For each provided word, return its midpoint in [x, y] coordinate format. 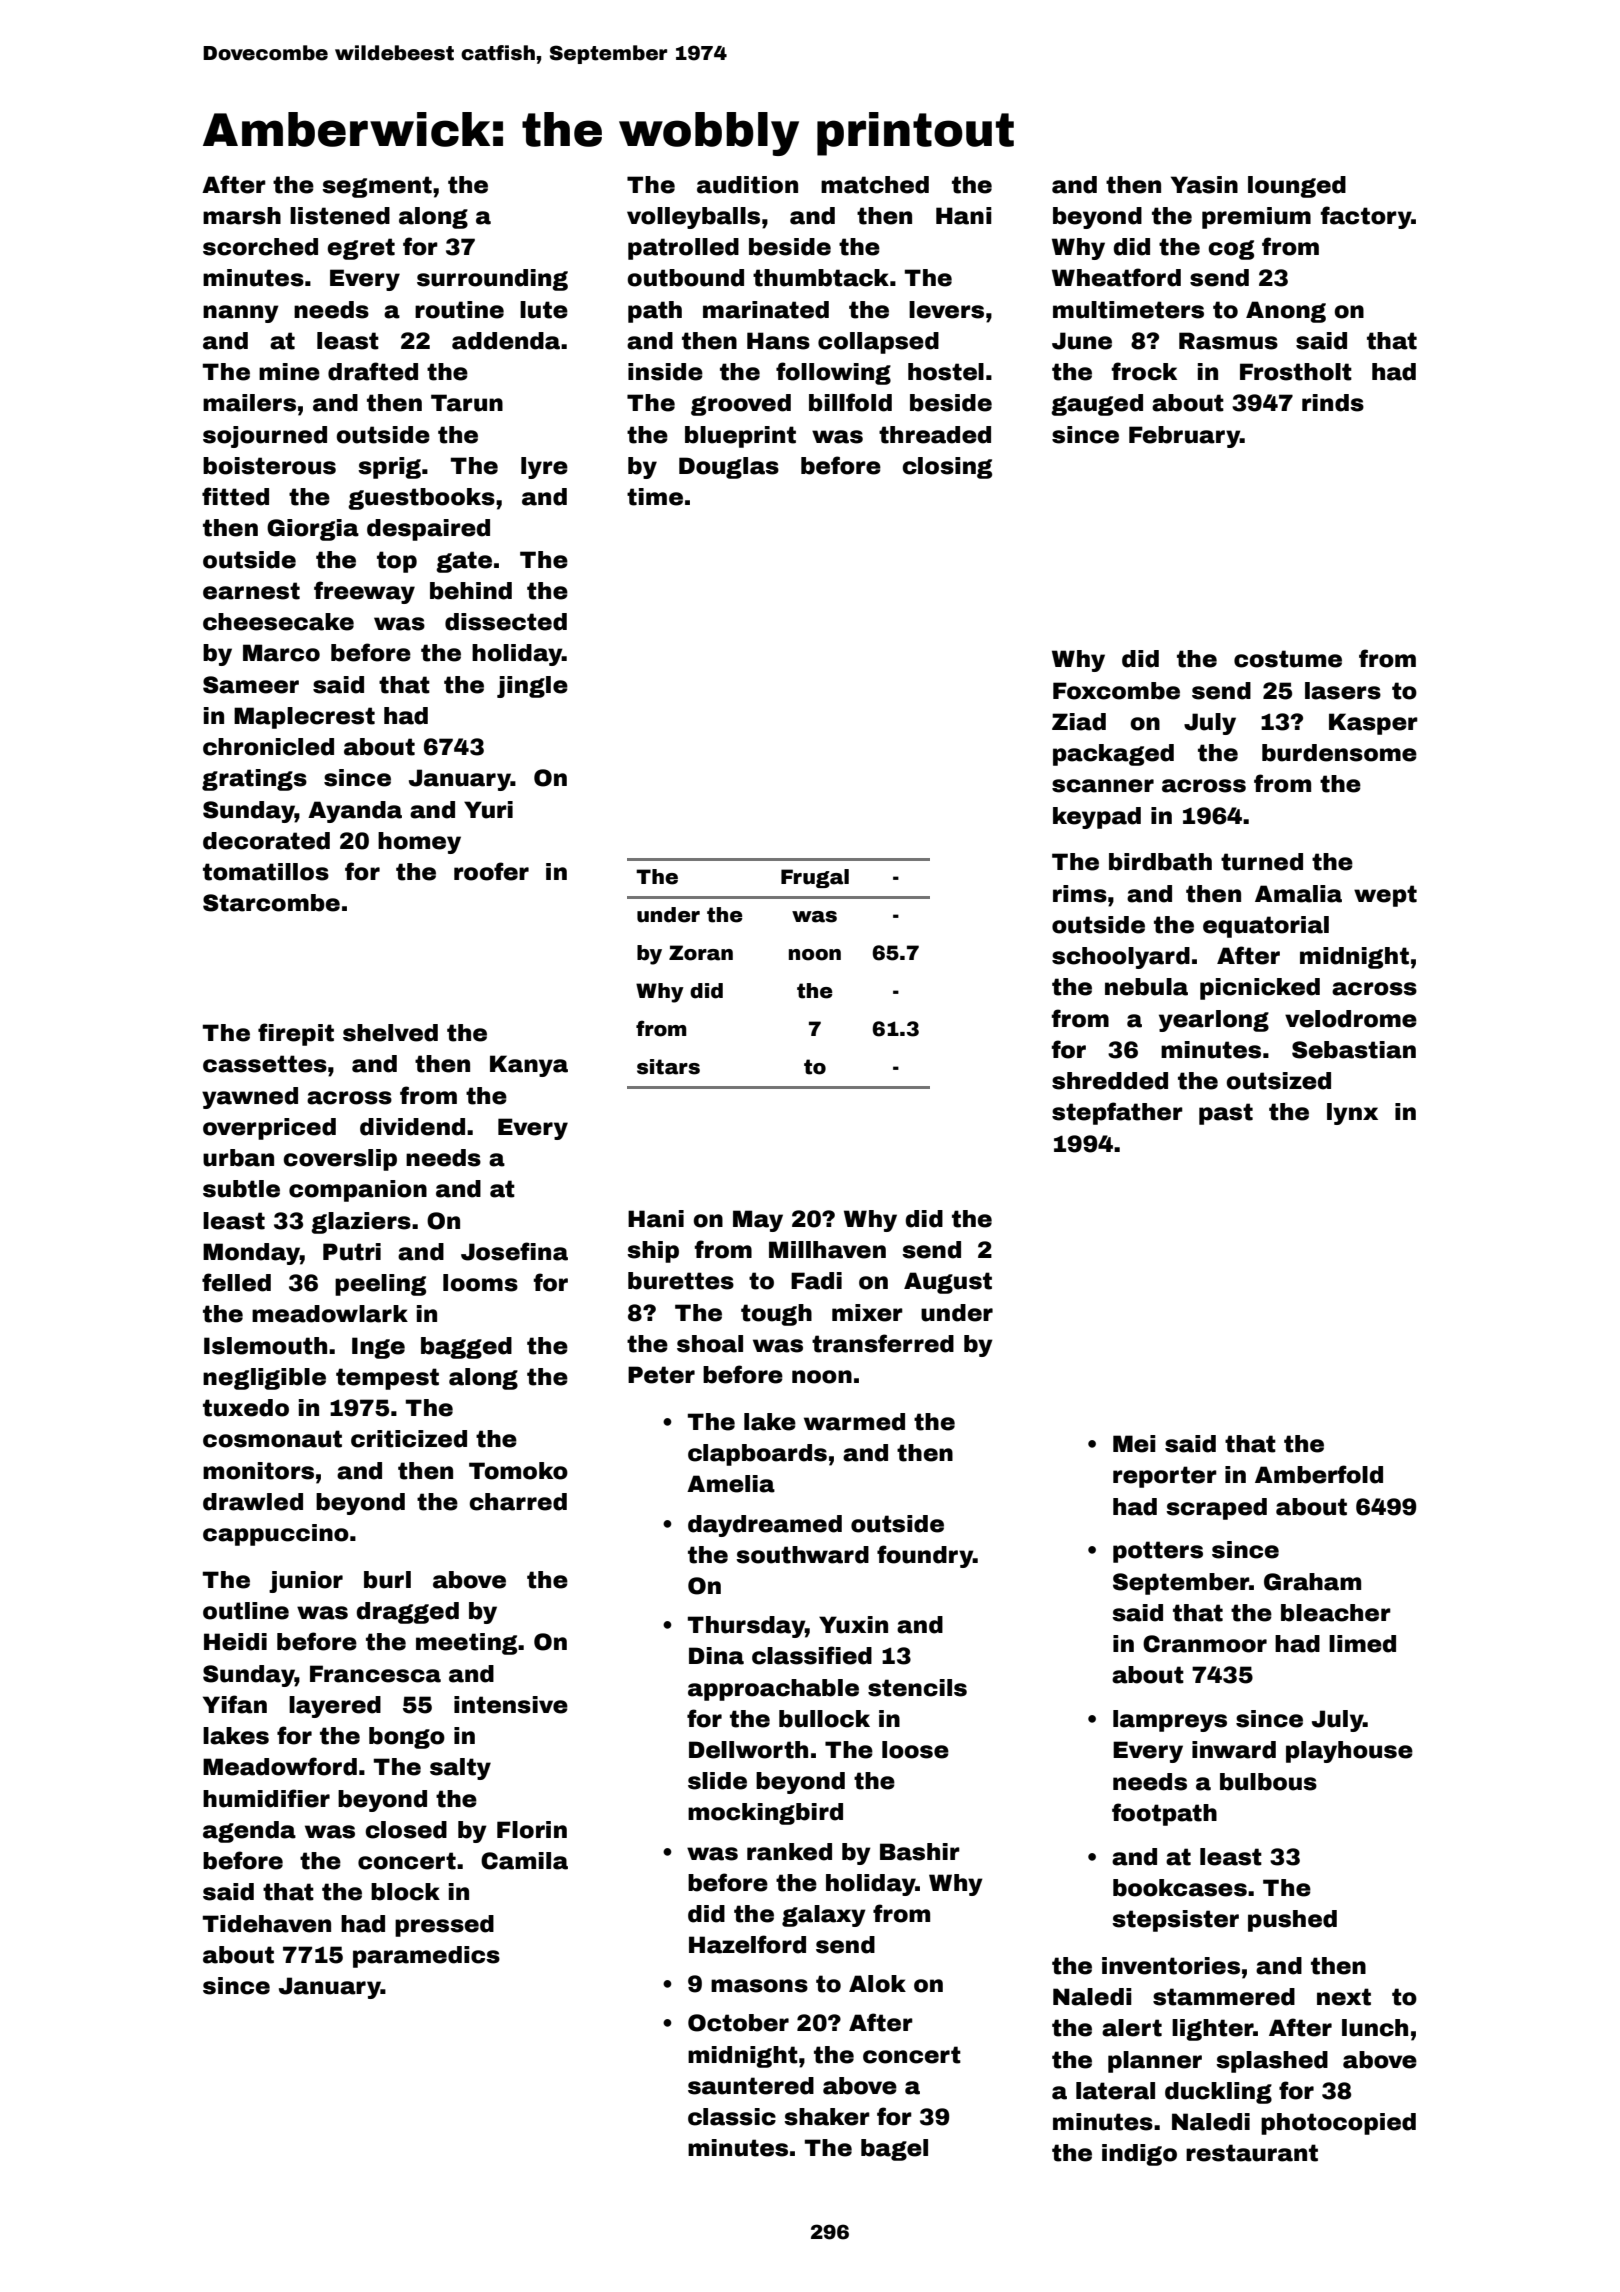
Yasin [1204, 185]
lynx [1352, 1114]
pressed [444, 1926]
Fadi [816, 1281]
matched [875, 185]
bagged [466, 1348]
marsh [242, 216]
